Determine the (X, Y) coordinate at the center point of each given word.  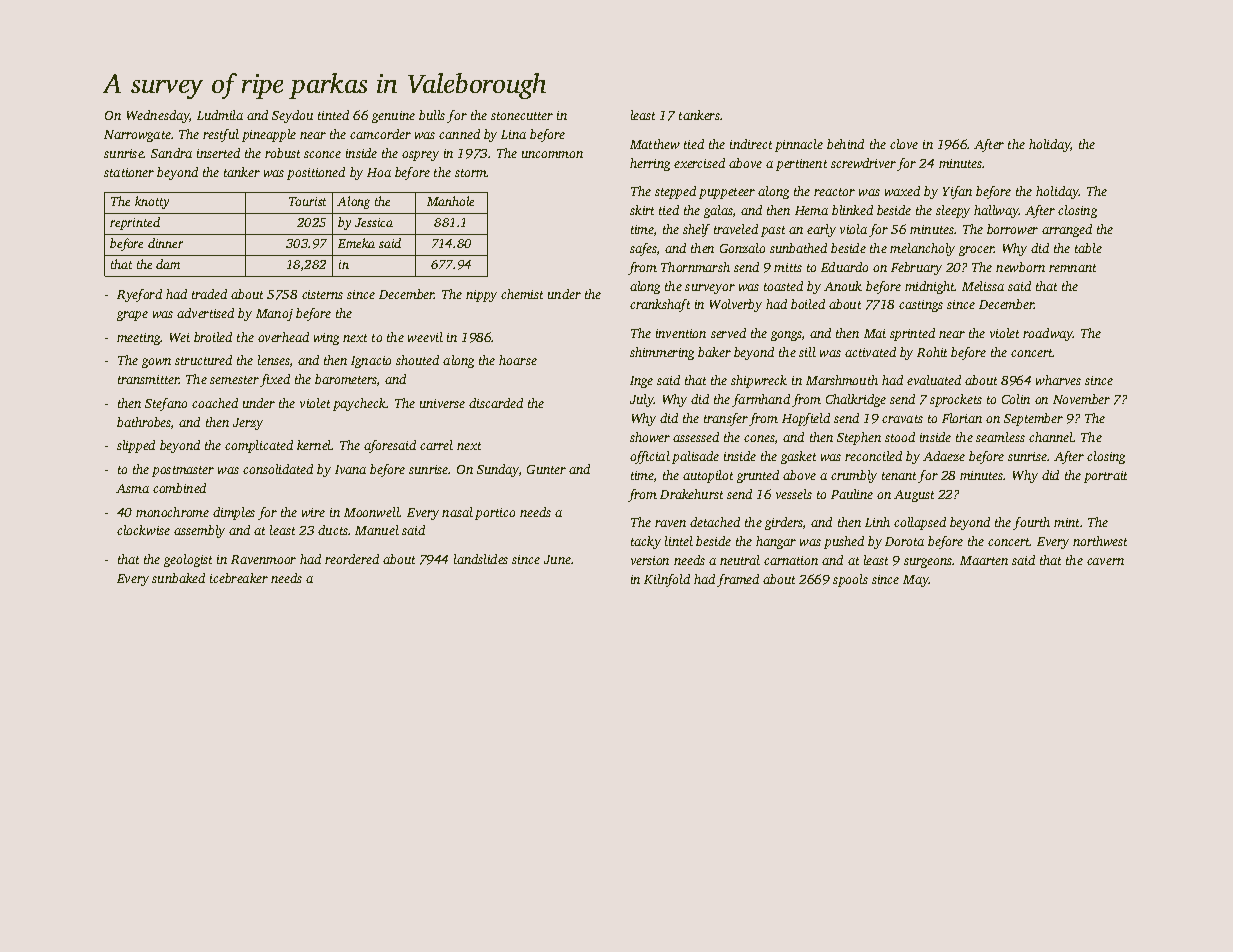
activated (870, 352)
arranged (1067, 230)
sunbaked (178, 578)
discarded (496, 403)
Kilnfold (667, 580)
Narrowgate (137, 136)
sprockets (956, 400)
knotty (152, 202)
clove (904, 144)
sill (807, 352)
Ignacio (371, 362)
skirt (642, 210)
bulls (432, 115)
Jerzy (248, 424)
